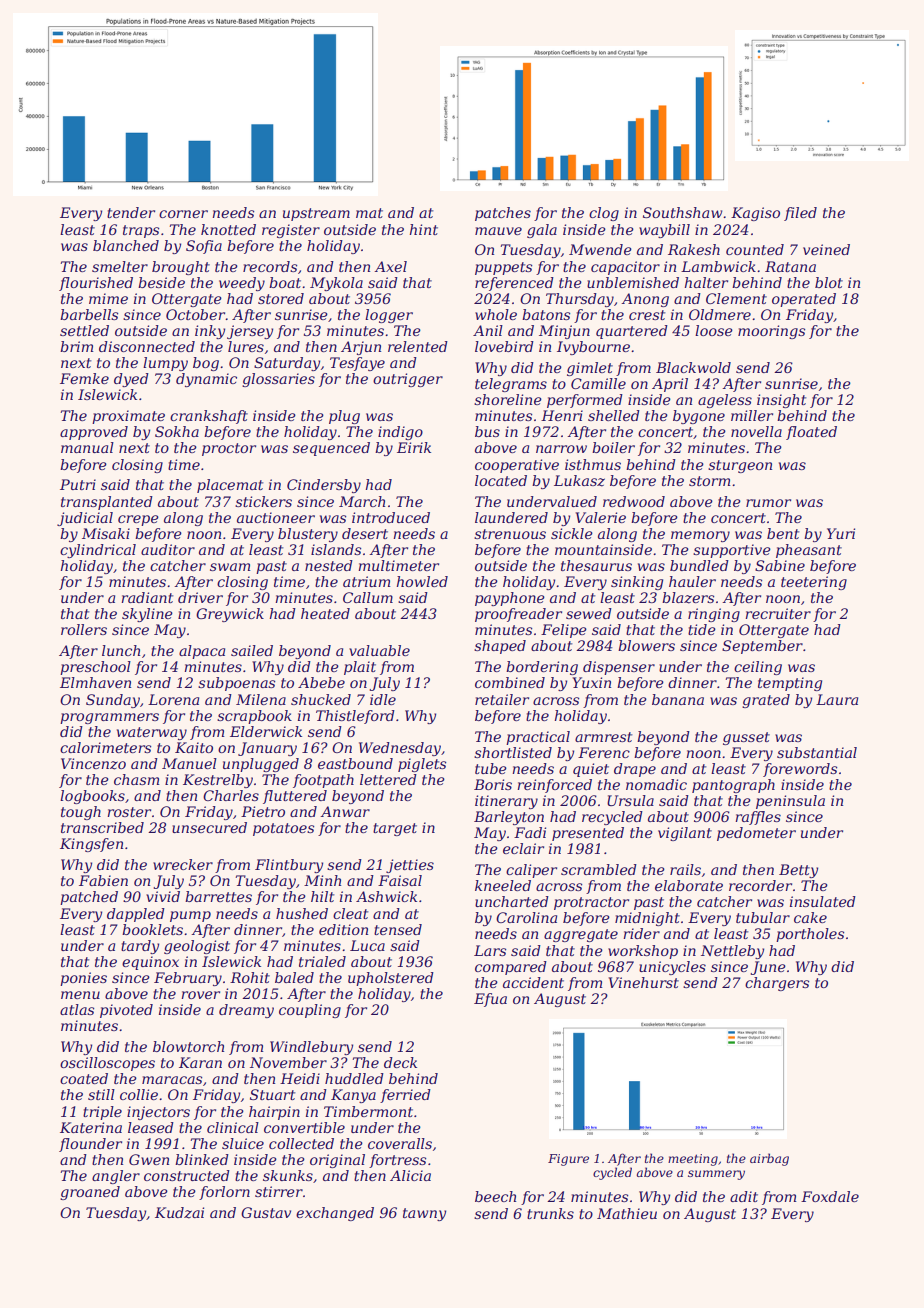 This screenshot has height=1308, width=924. What do you see at coordinates (91, 845) in the screenshot?
I see `Kingsfen` at bounding box center [91, 845].
